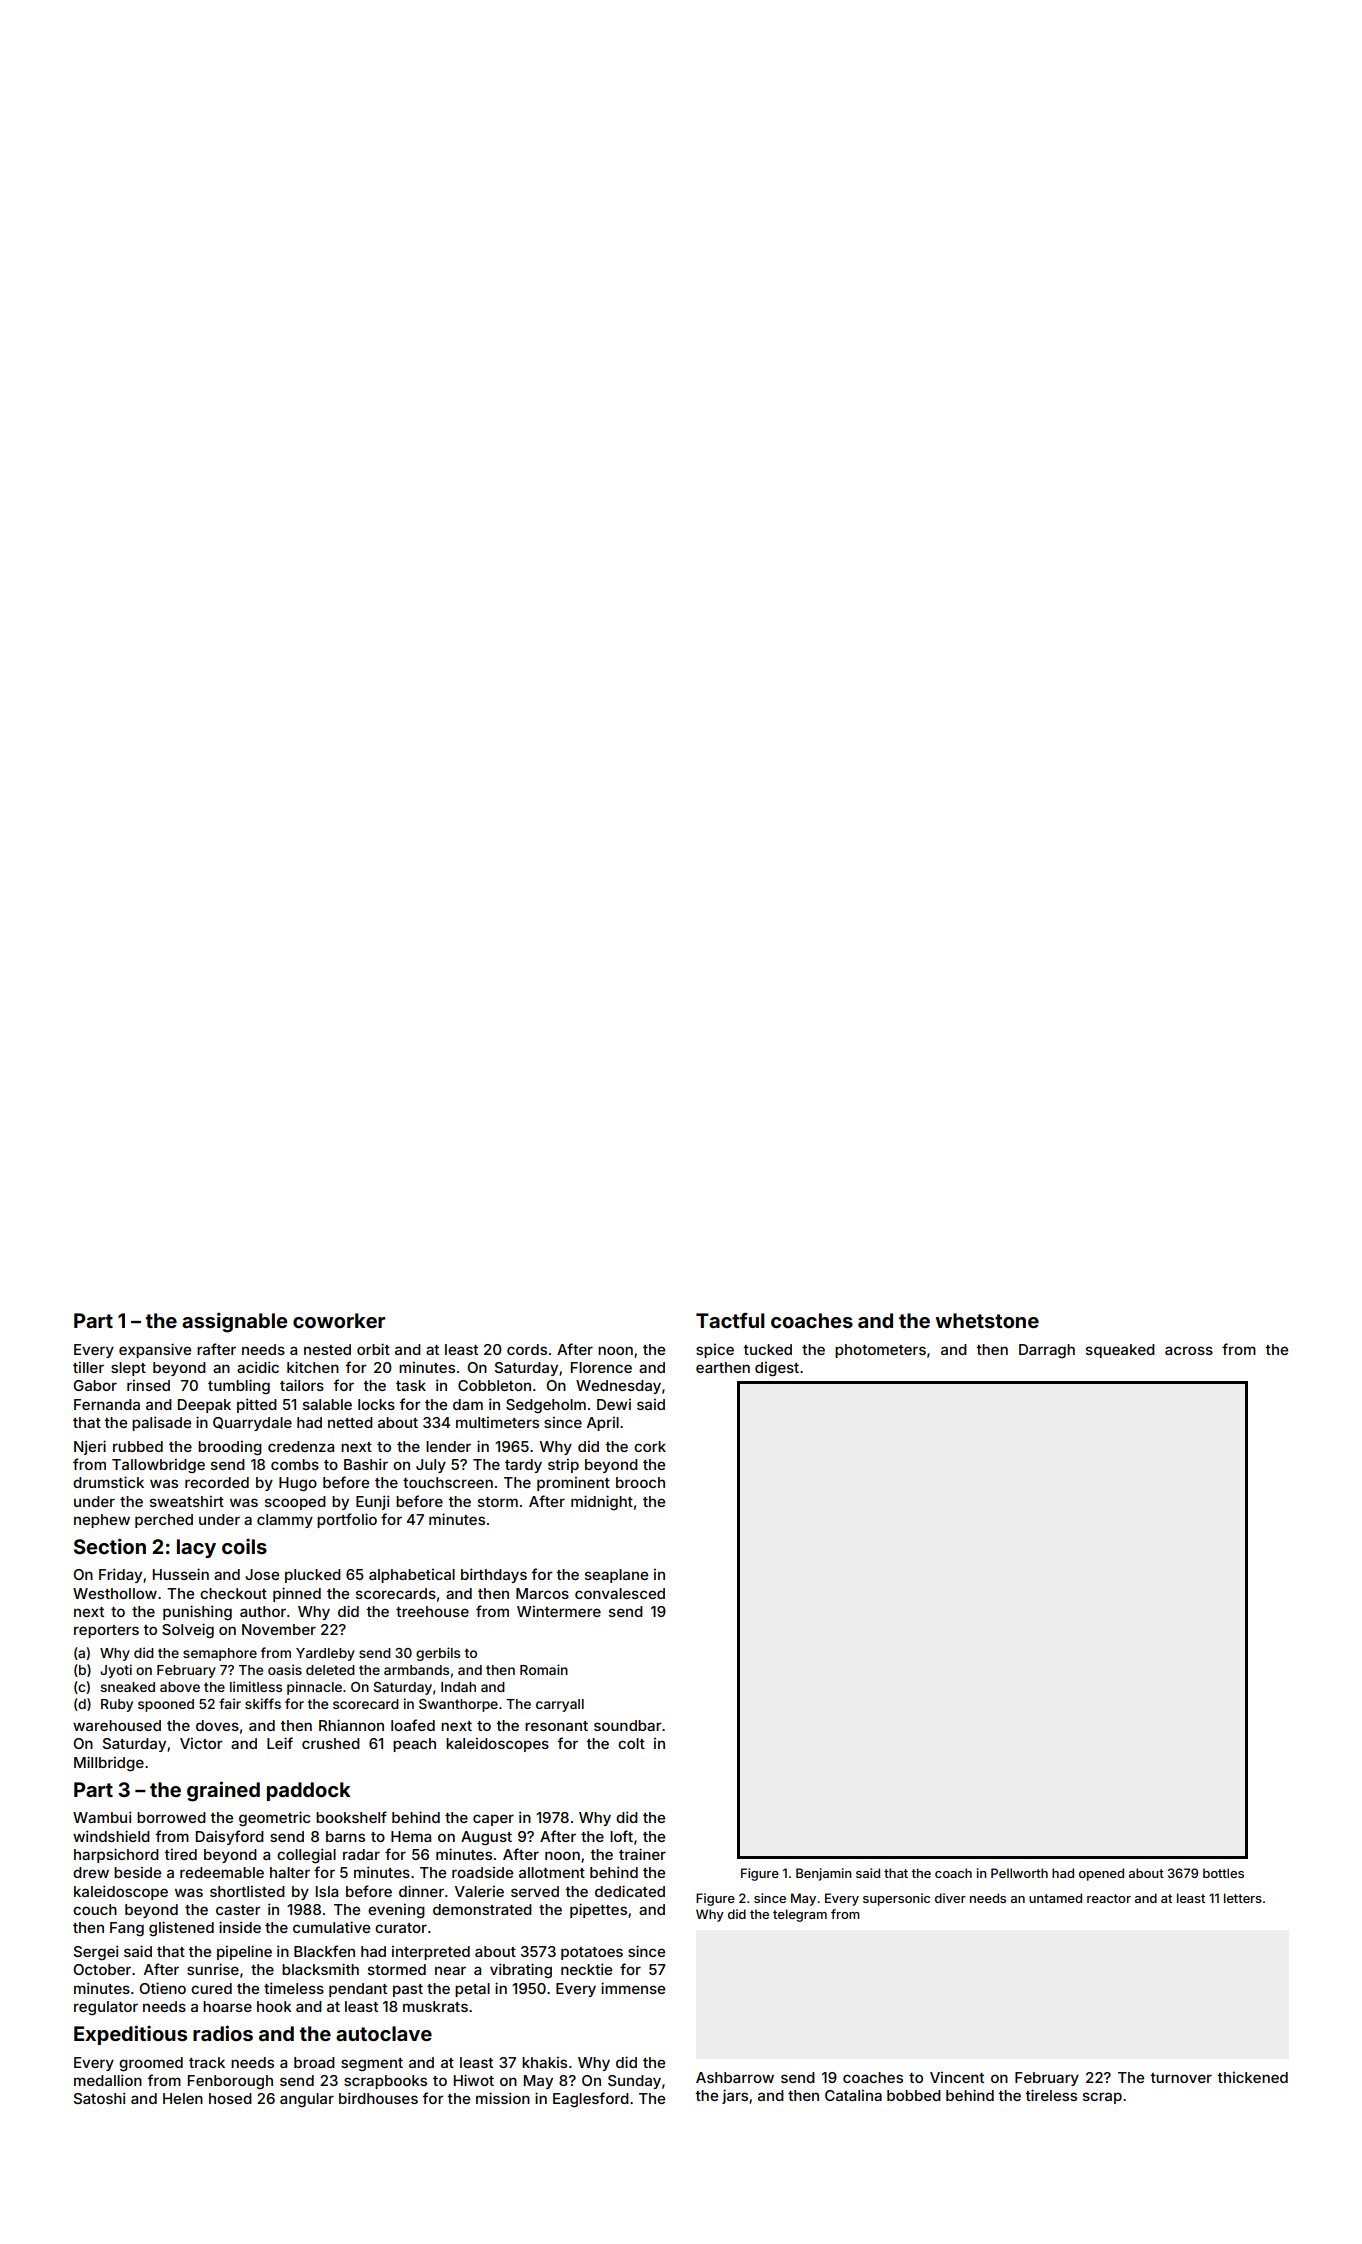 The height and width of the screenshot is (2244, 1362). I want to click on regulator, so click(106, 2008).
